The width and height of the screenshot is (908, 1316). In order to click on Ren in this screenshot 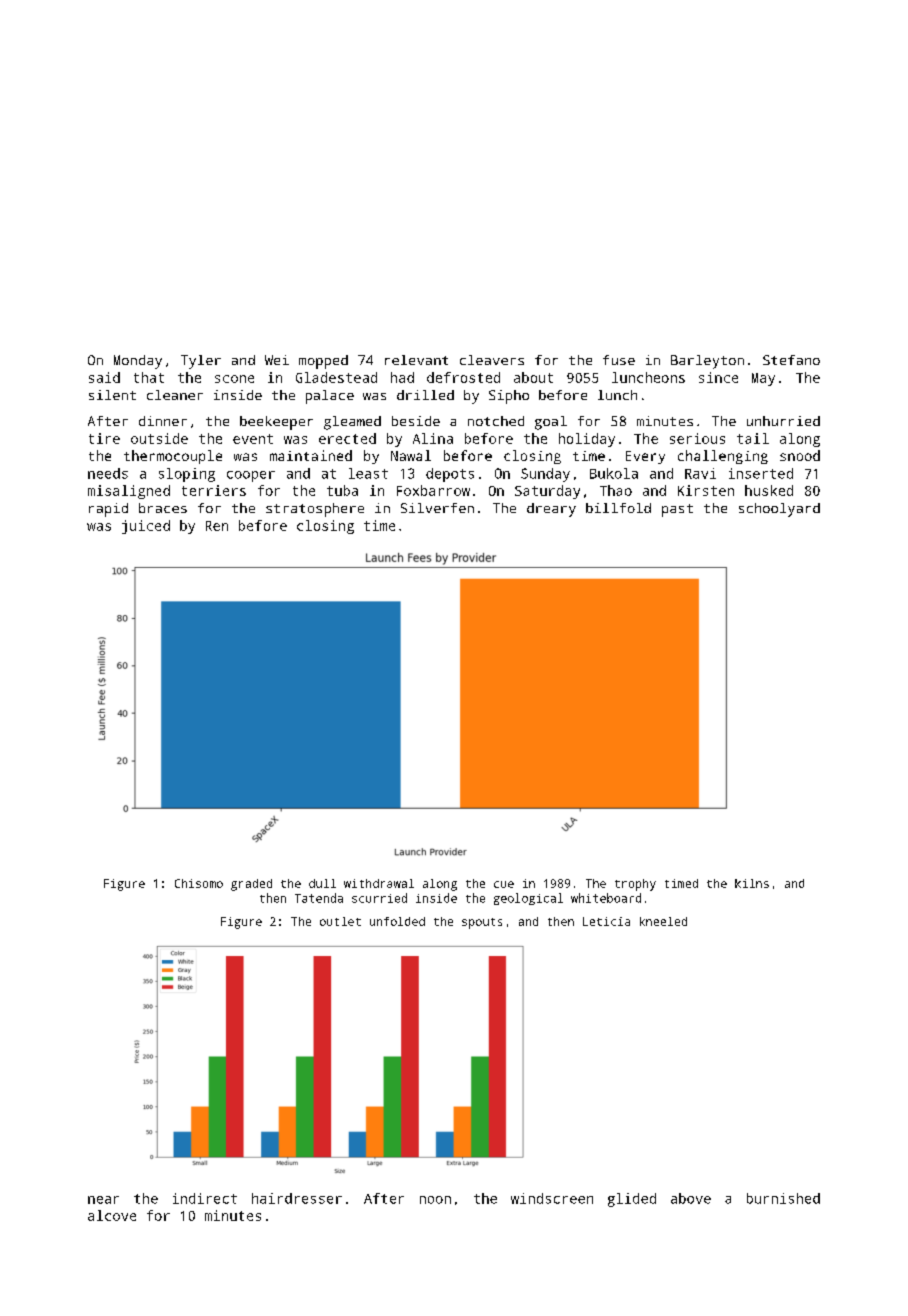, I will do `click(217, 526)`.
